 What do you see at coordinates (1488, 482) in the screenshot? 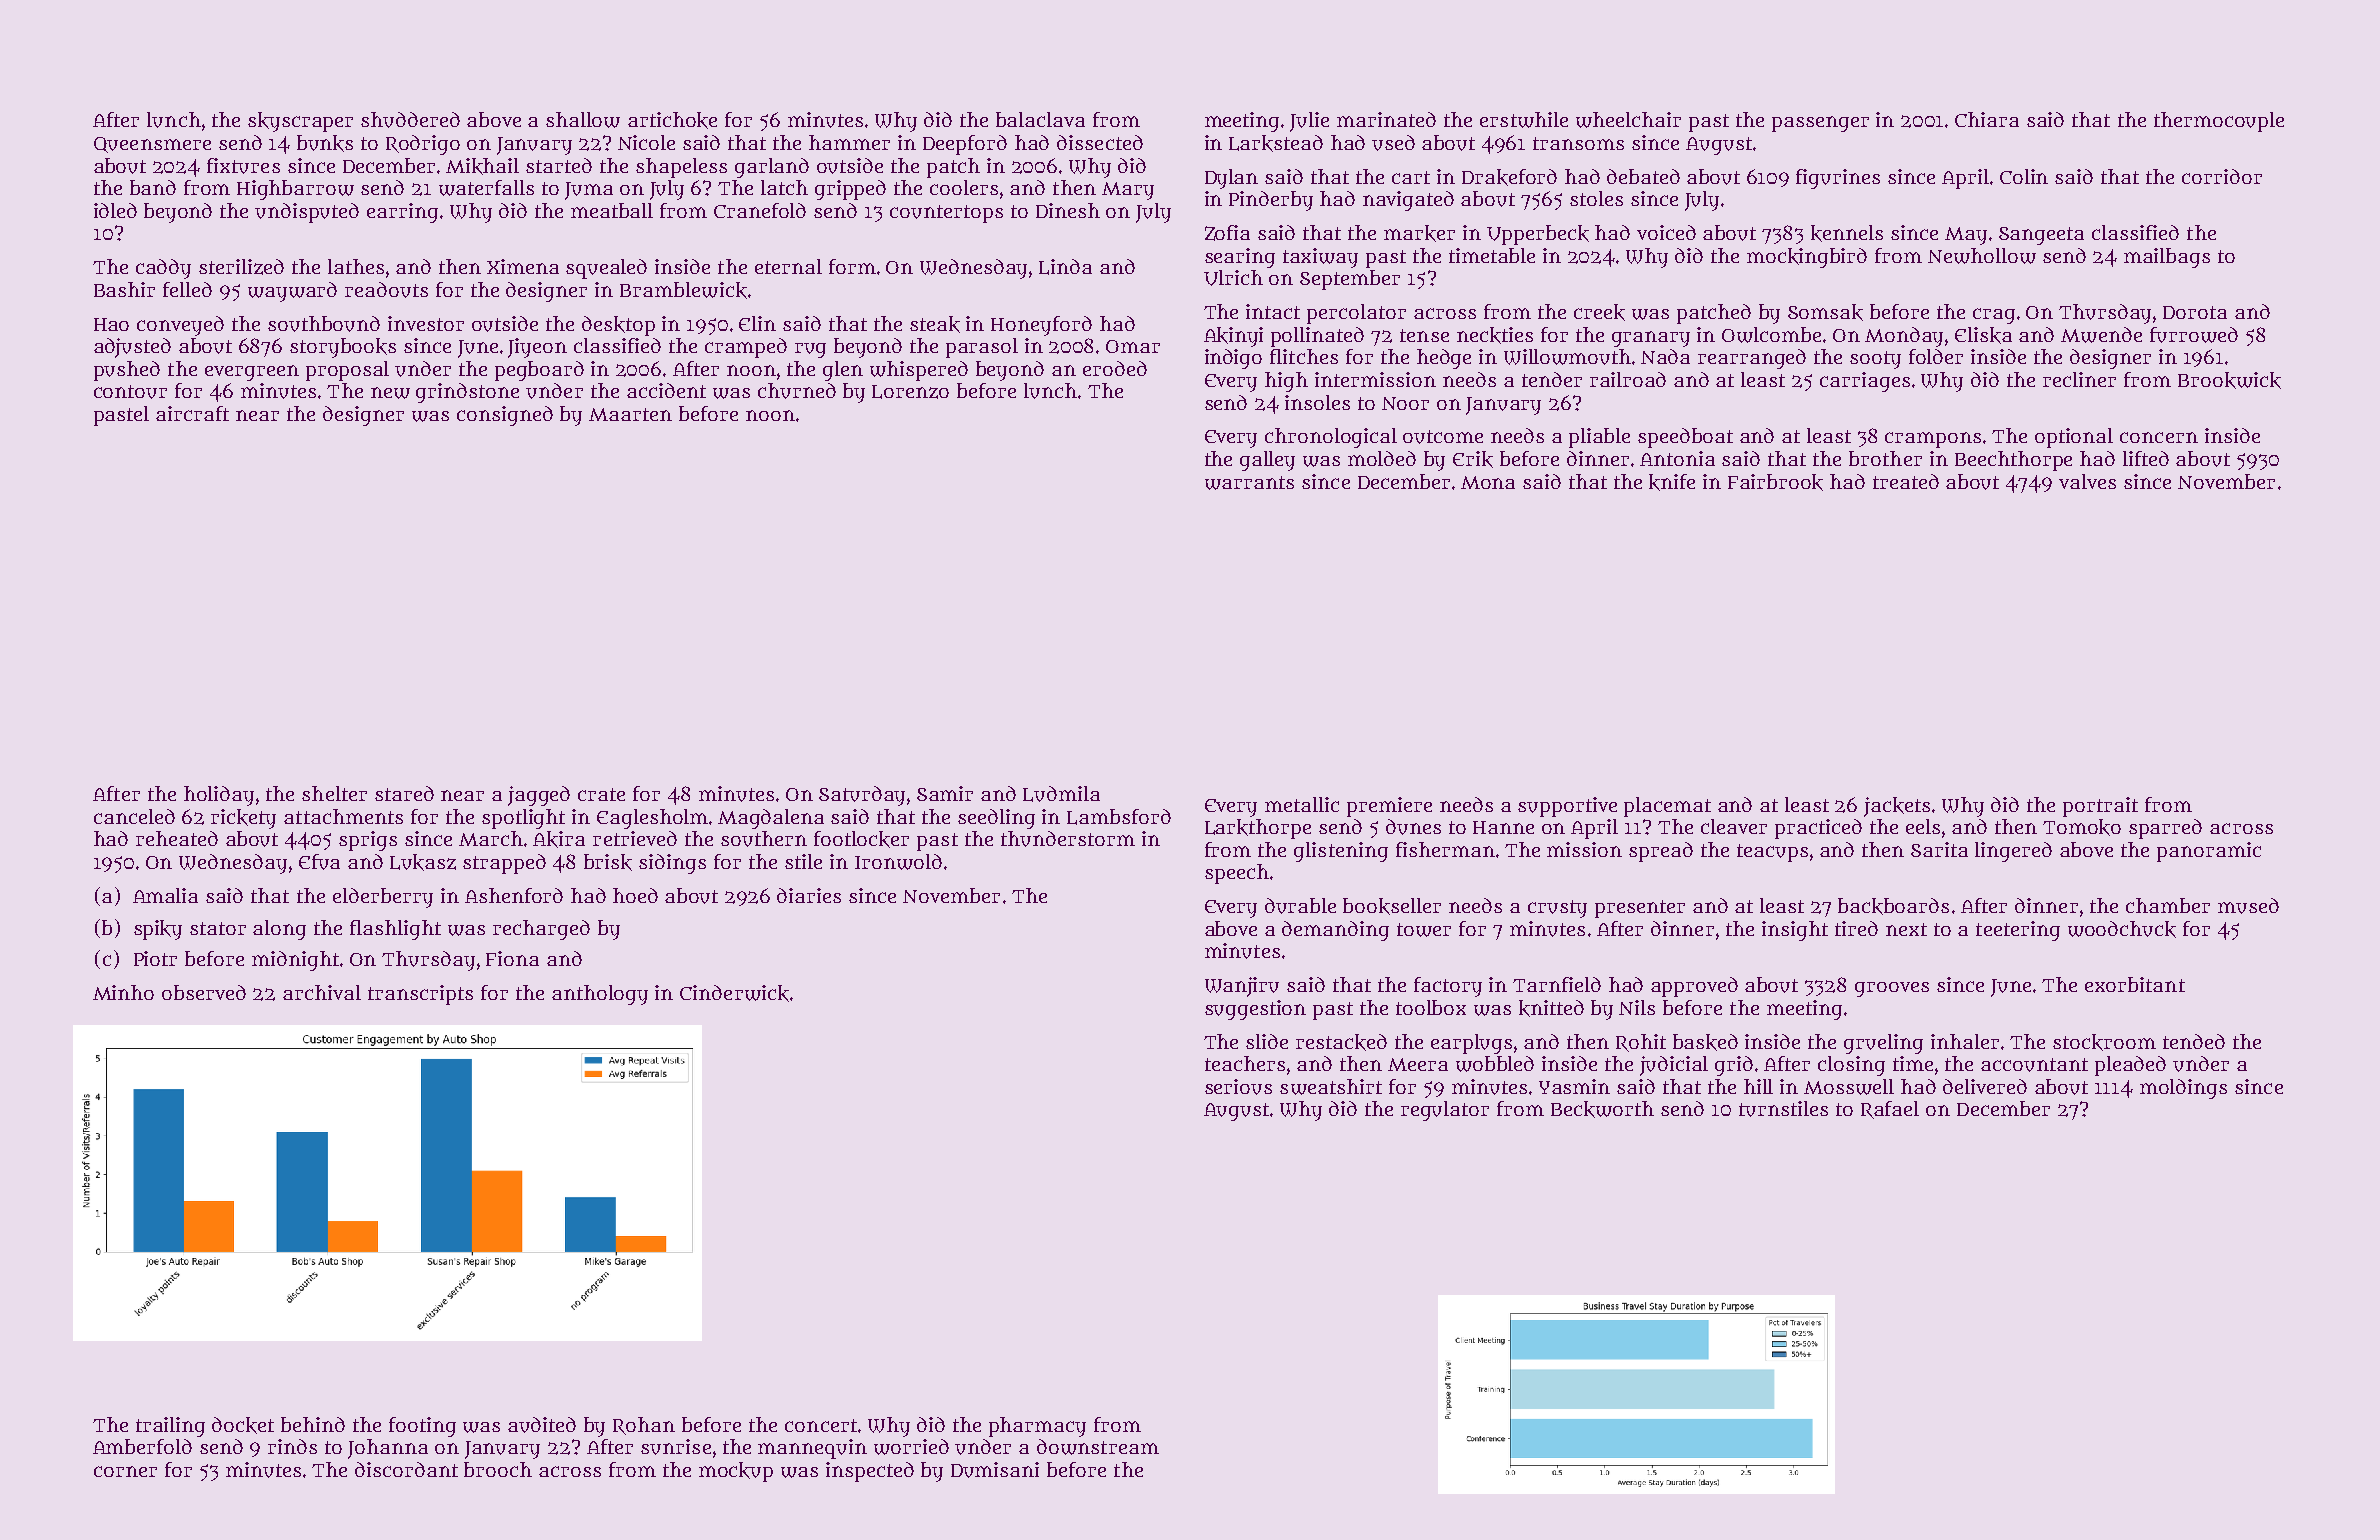
I see `Mona` at bounding box center [1488, 482].
